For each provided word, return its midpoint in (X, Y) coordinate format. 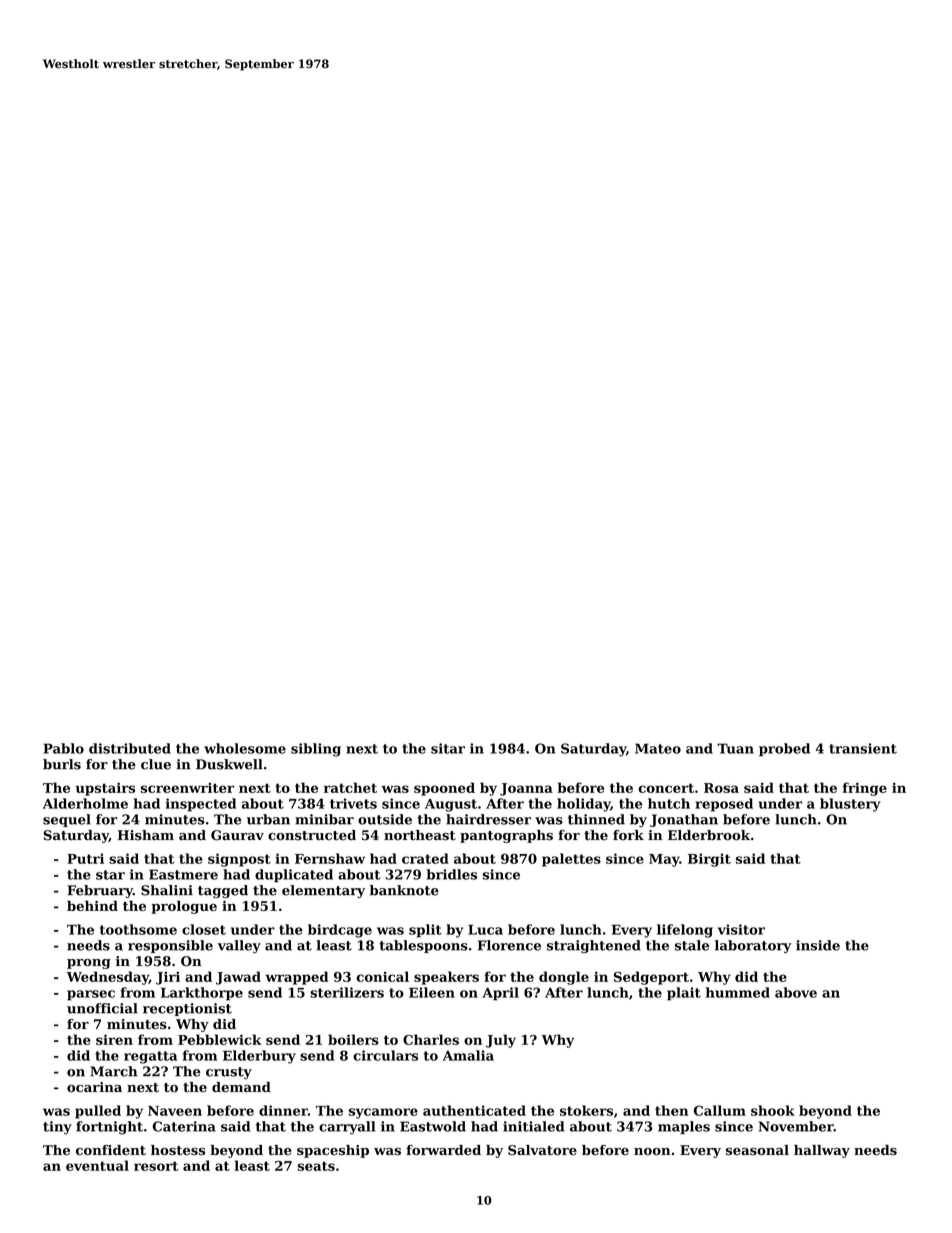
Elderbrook (709, 835)
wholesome (245, 748)
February (100, 891)
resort (156, 1166)
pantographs (506, 836)
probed (784, 749)
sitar (448, 748)
